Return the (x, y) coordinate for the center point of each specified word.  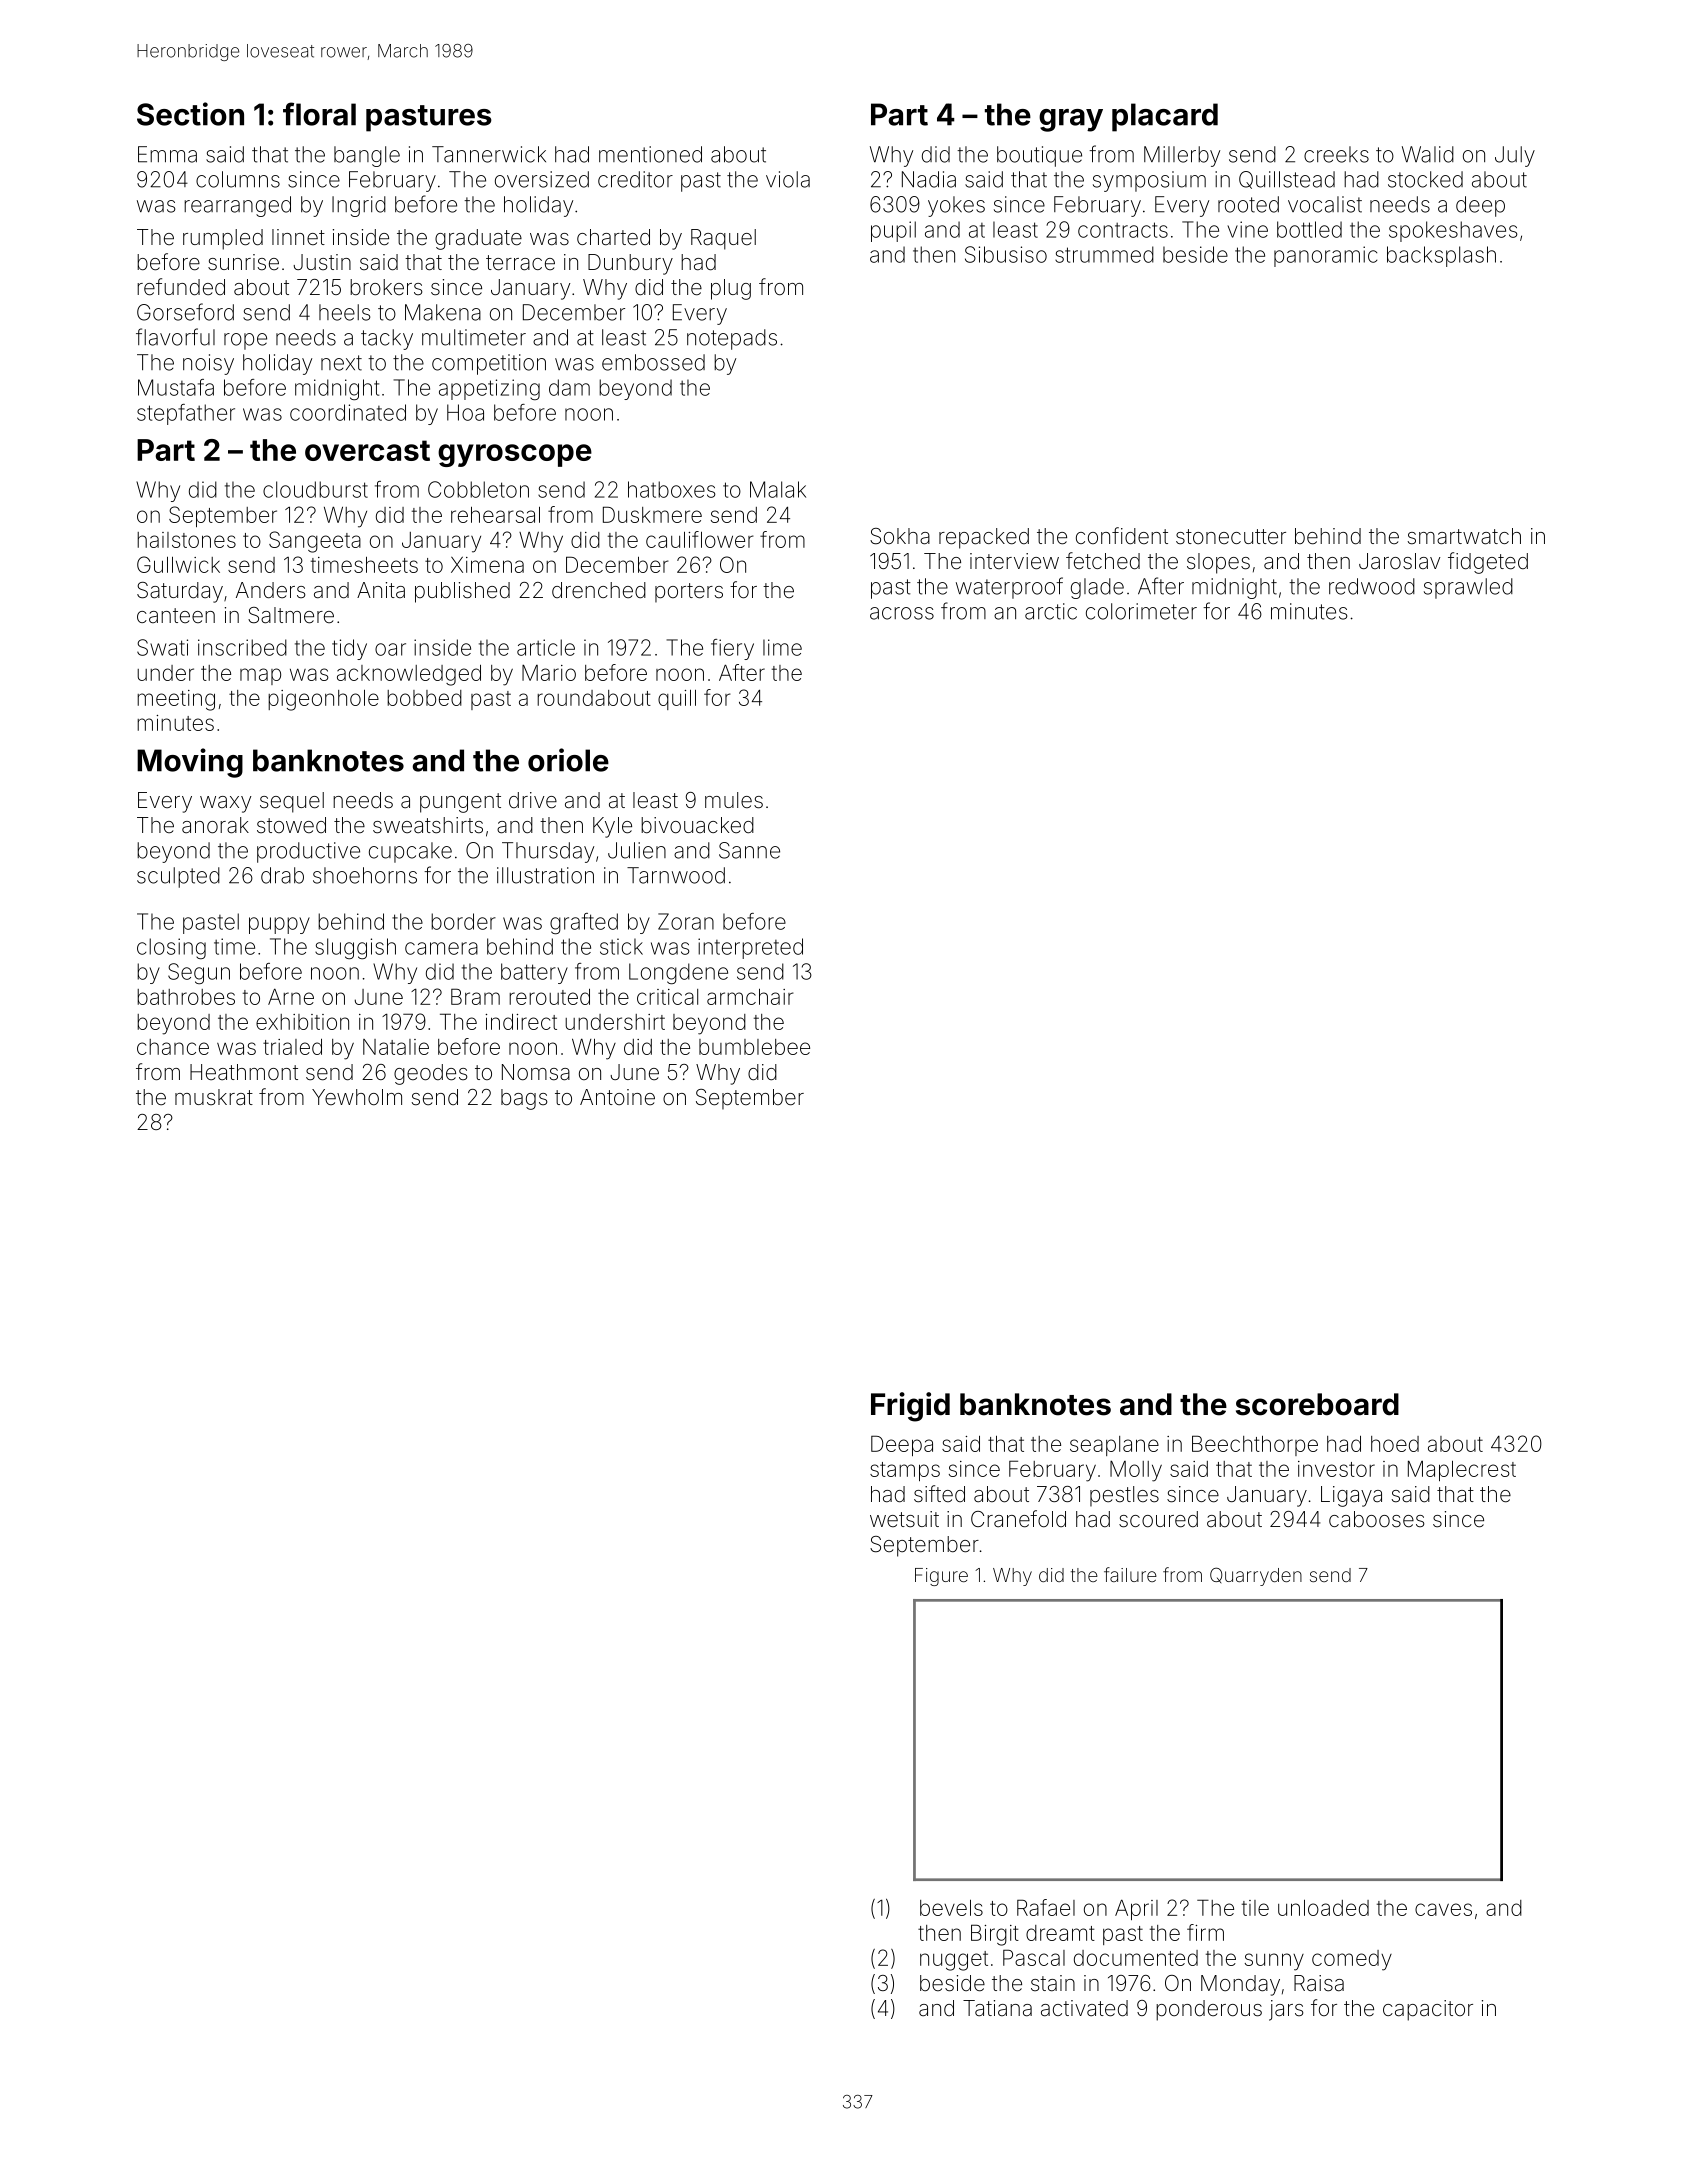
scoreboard (1317, 1404)
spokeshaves (1453, 231)
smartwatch (1464, 536)
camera (441, 948)
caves (1443, 1909)
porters (689, 593)
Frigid (910, 1407)
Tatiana (997, 2008)
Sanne (749, 850)
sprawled (1468, 588)
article (546, 647)
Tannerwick (489, 154)
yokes (956, 206)
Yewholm (357, 1097)
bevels (951, 1908)
